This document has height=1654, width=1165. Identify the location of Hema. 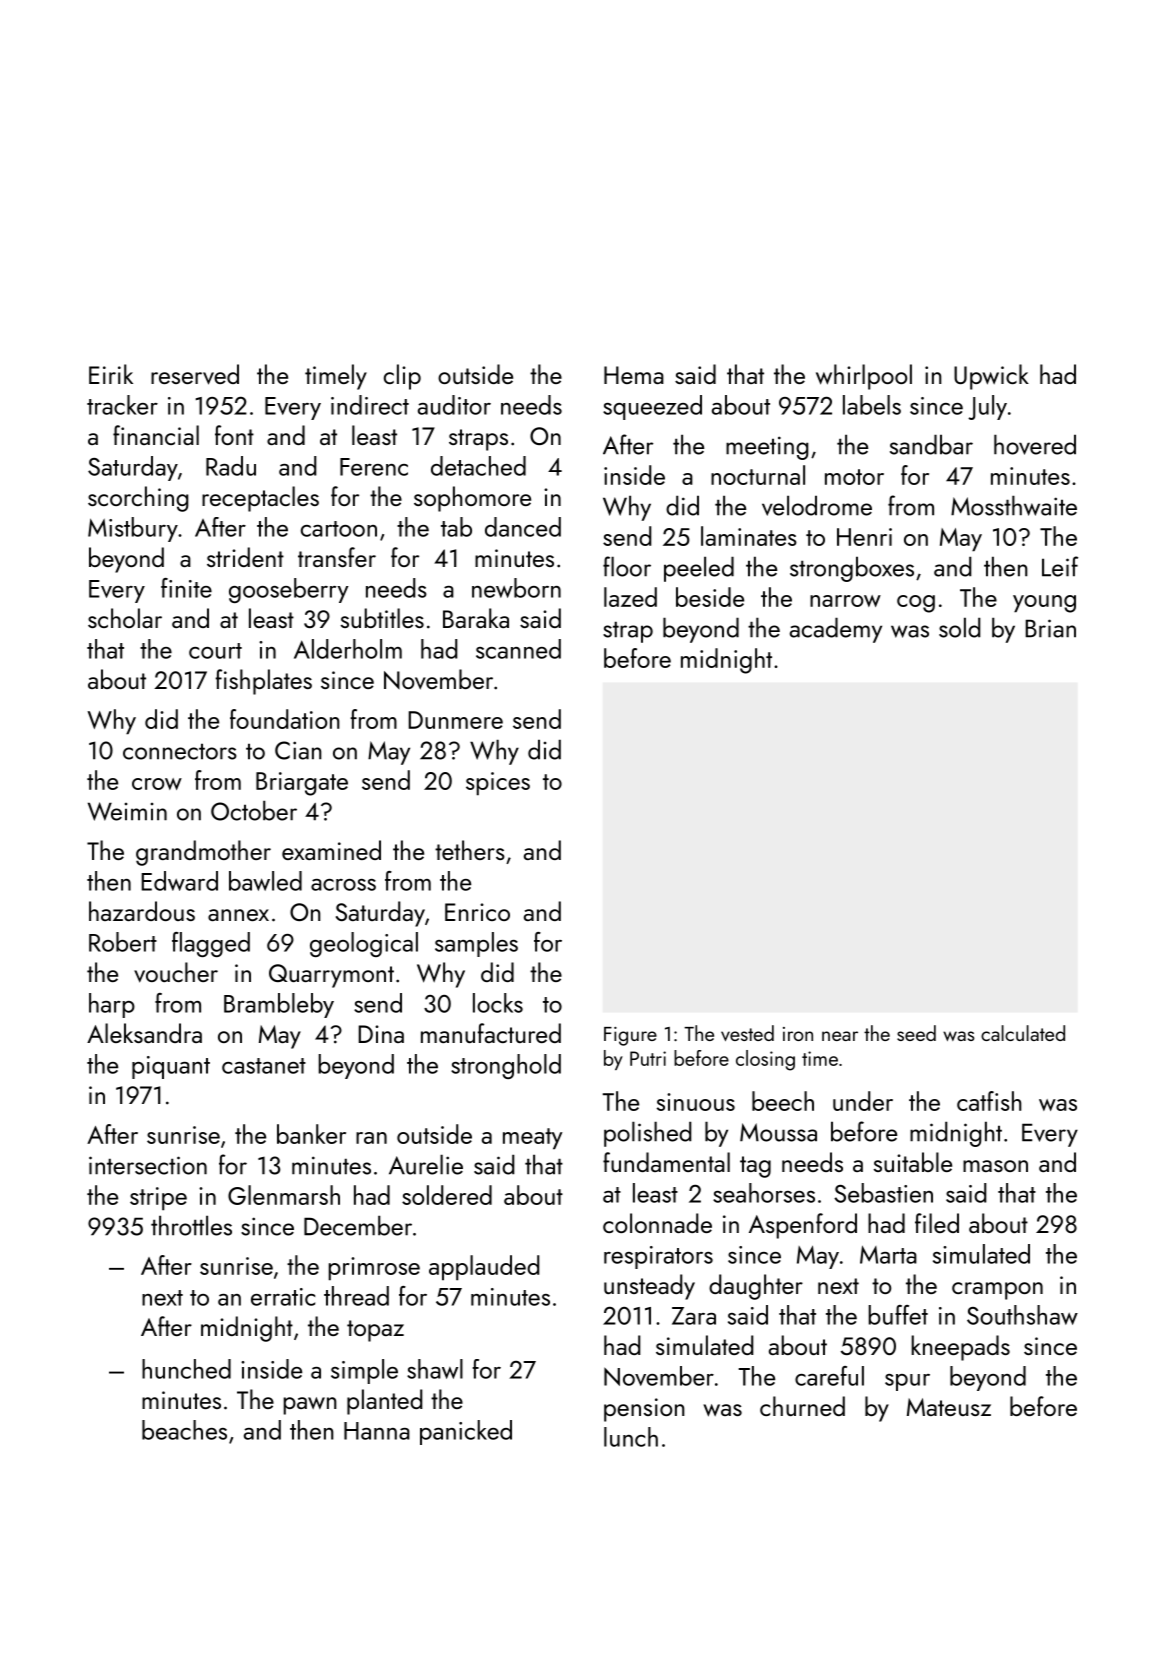
(634, 375).
